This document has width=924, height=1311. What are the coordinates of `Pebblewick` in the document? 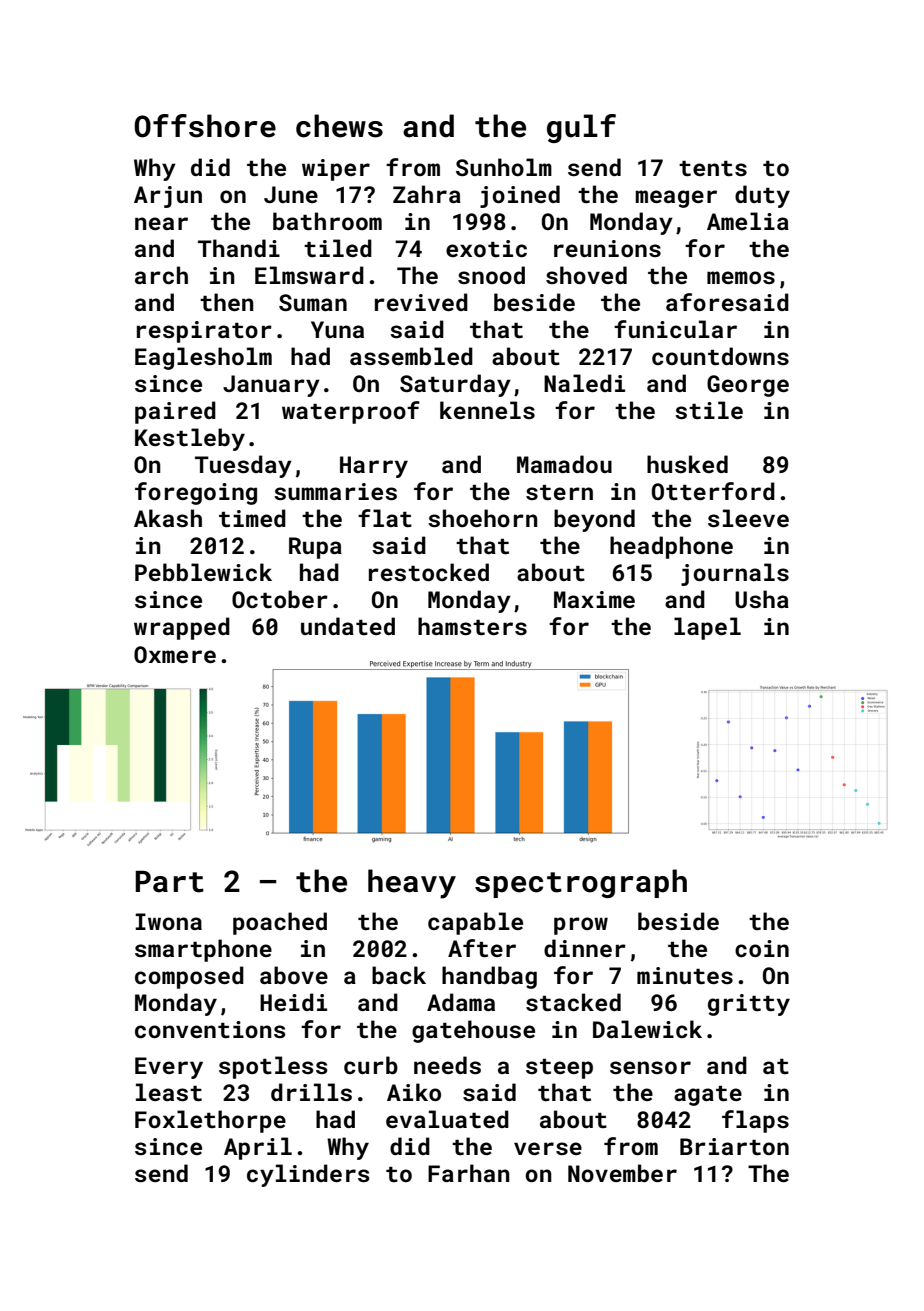 It's located at (203, 572).
